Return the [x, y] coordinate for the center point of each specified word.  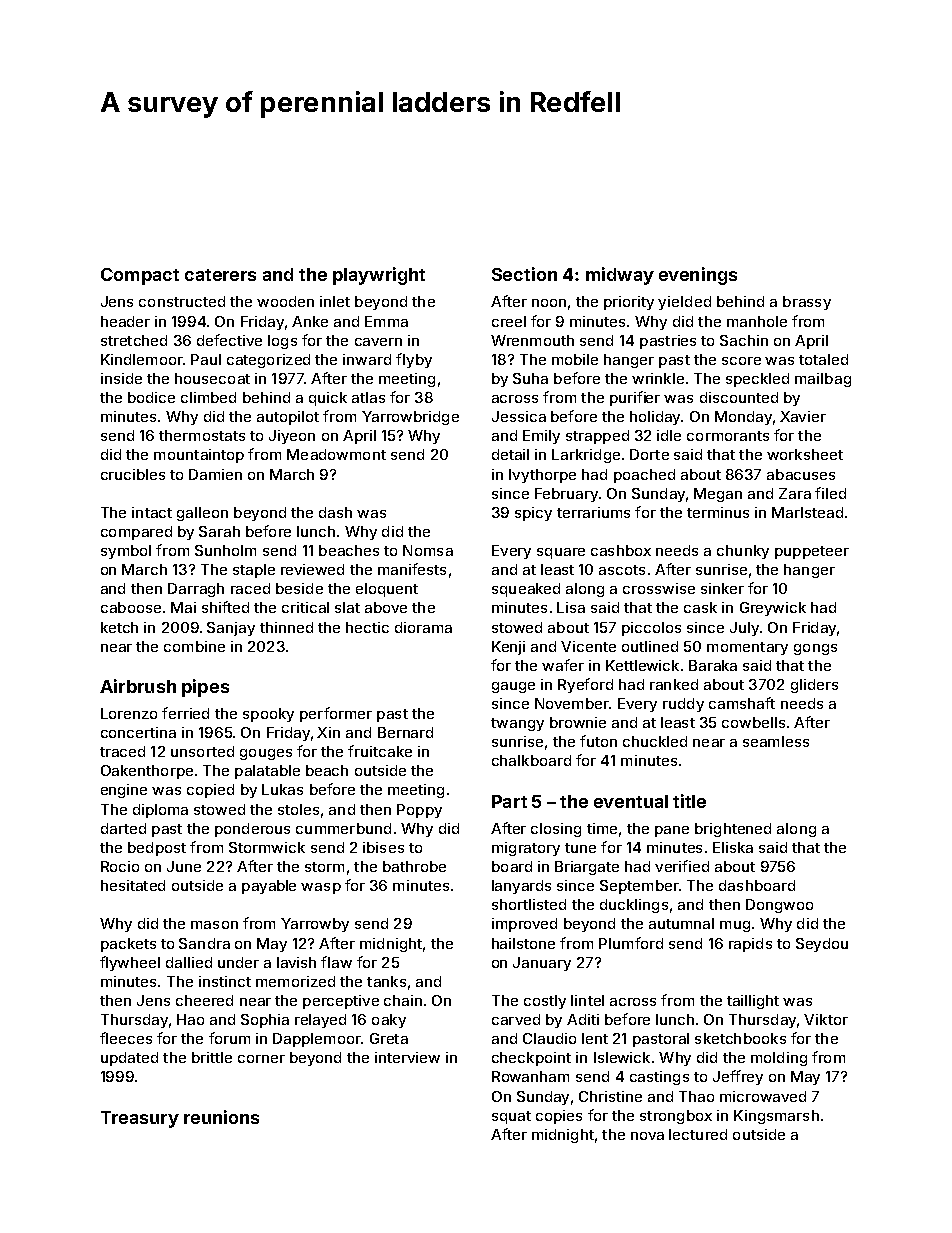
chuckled [655, 741]
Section [524, 274]
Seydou [822, 945]
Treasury [140, 1119]
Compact [140, 276]
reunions [221, 1117]
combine [194, 646]
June [184, 866]
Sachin [744, 340]
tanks [386, 981]
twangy [517, 724]
